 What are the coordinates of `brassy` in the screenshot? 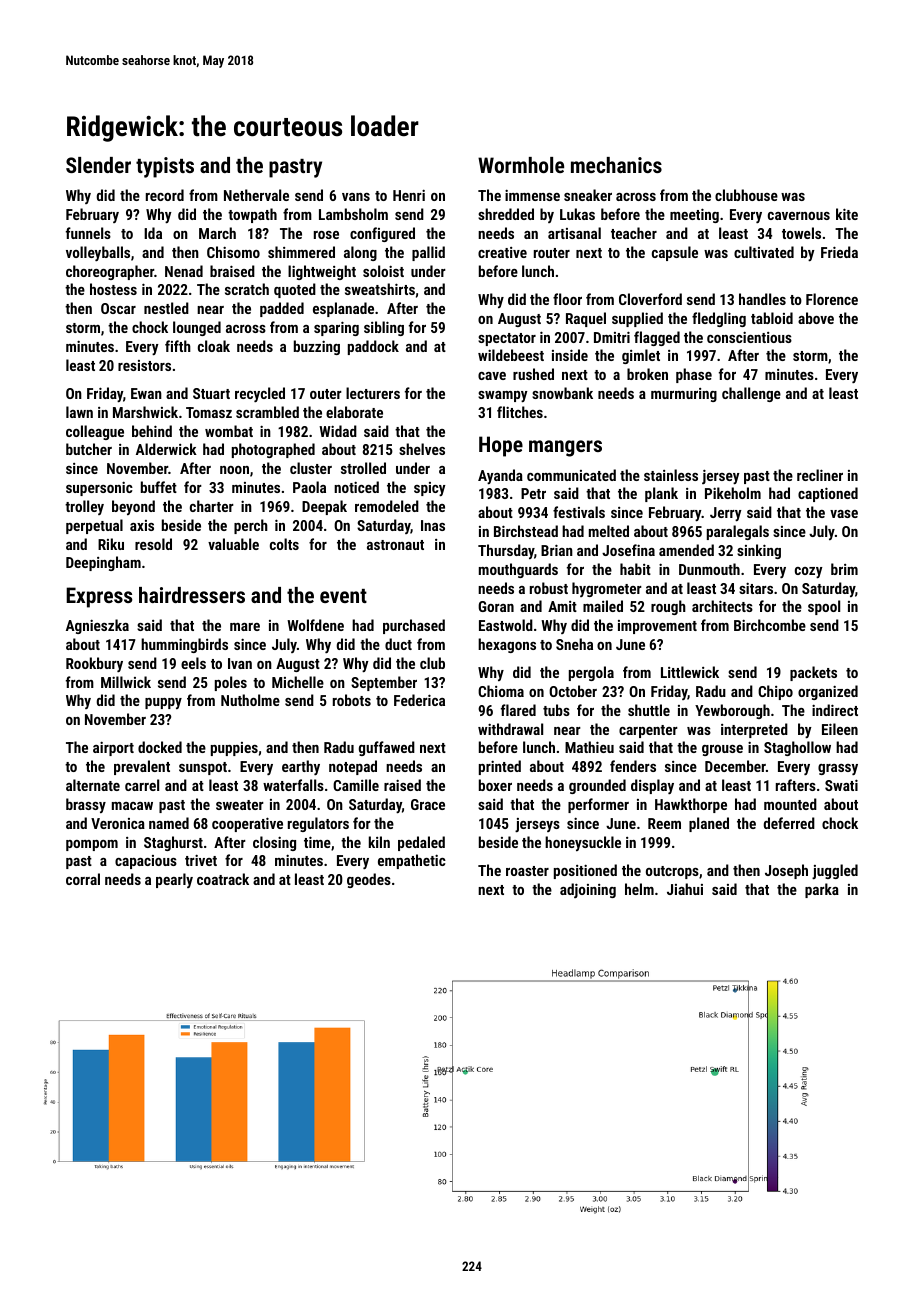 It's located at (86, 805).
